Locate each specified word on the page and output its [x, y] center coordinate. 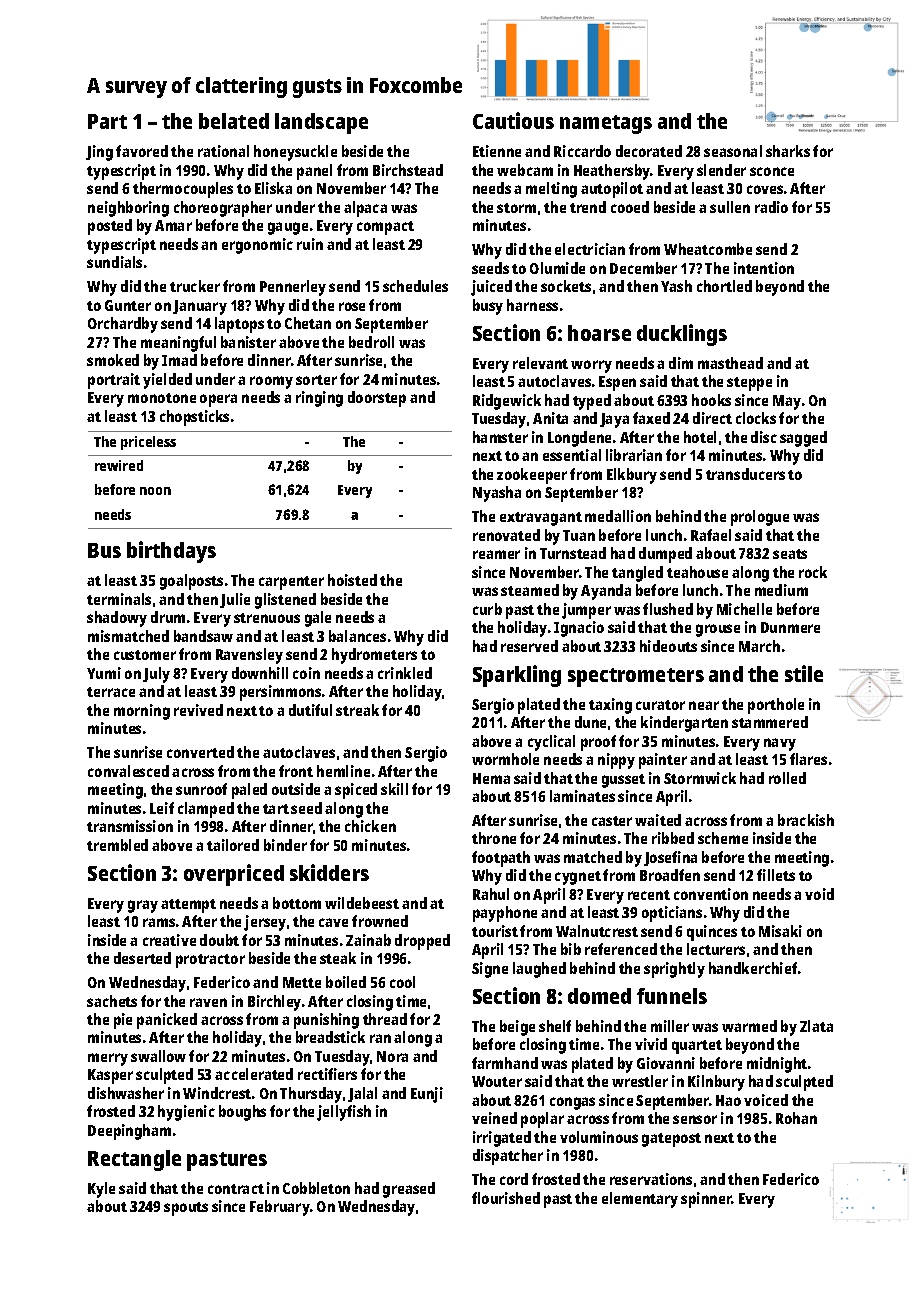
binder [285, 845]
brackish [806, 820]
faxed [651, 418]
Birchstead [408, 170]
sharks [788, 151]
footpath [501, 859]
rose [352, 306]
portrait [114, 381]
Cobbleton [316, 1188]
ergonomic [257, 246]
